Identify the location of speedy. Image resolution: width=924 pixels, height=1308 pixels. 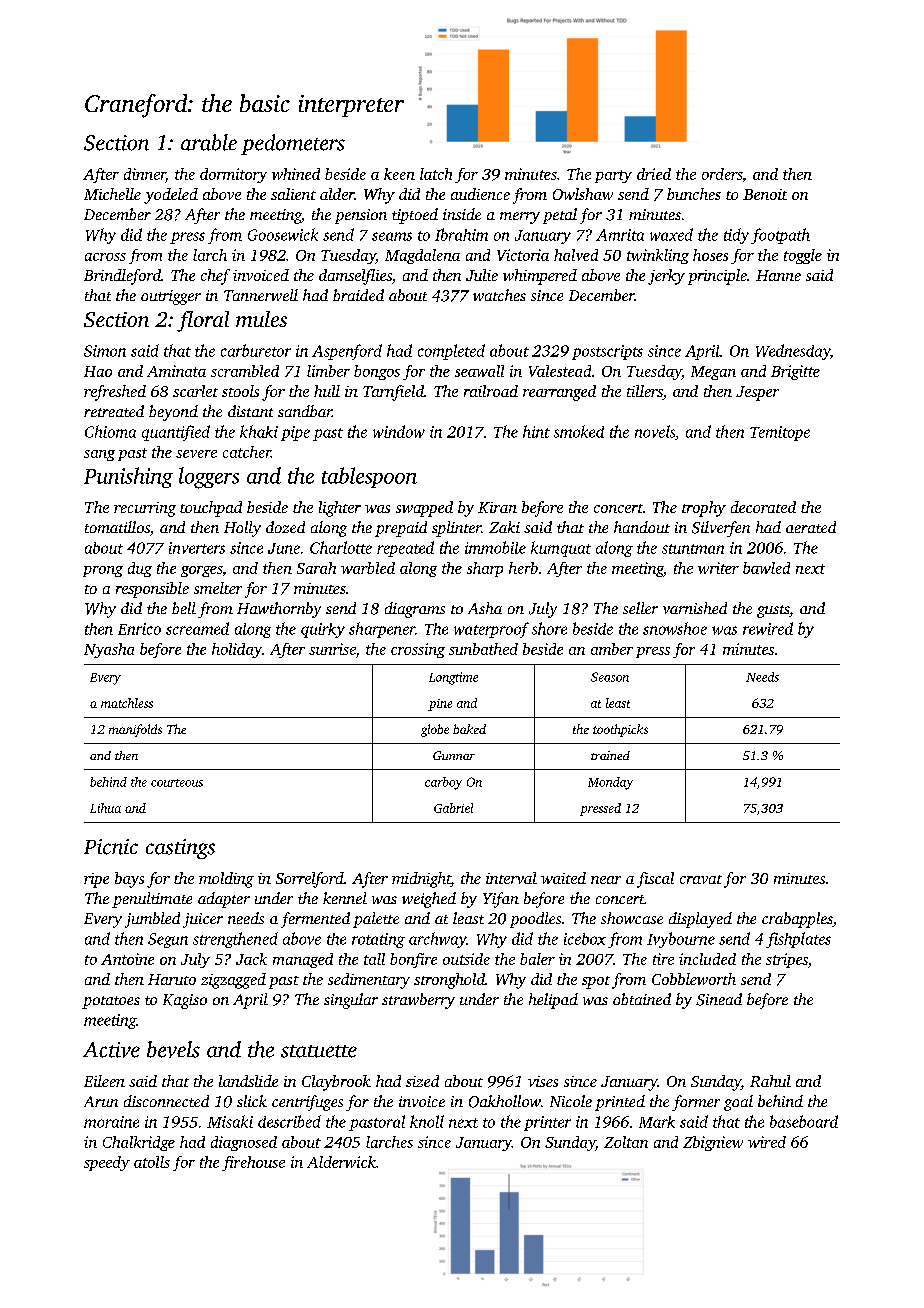
(107, 1163).
